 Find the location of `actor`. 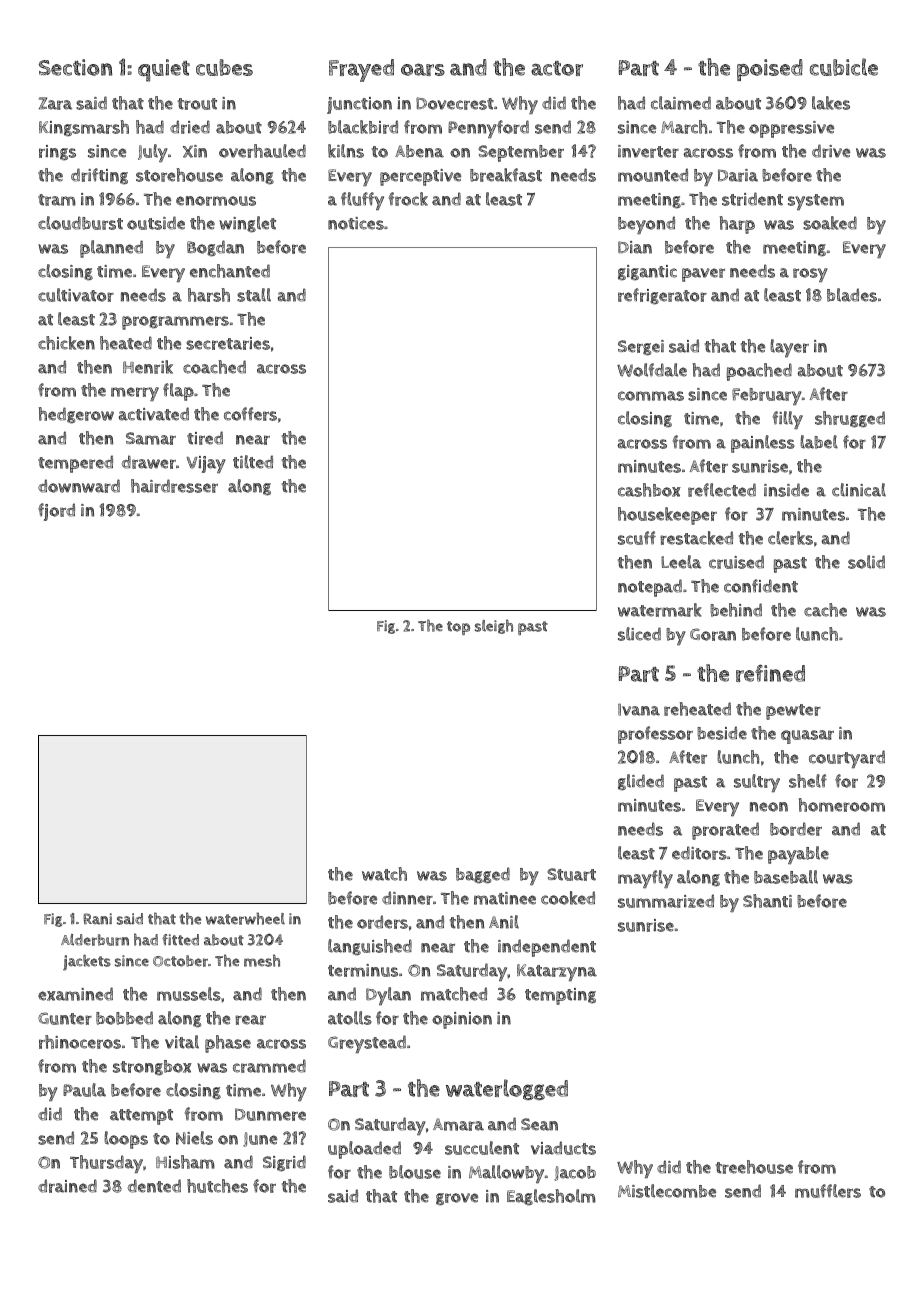

actor is located at coordinates (557, 68).
